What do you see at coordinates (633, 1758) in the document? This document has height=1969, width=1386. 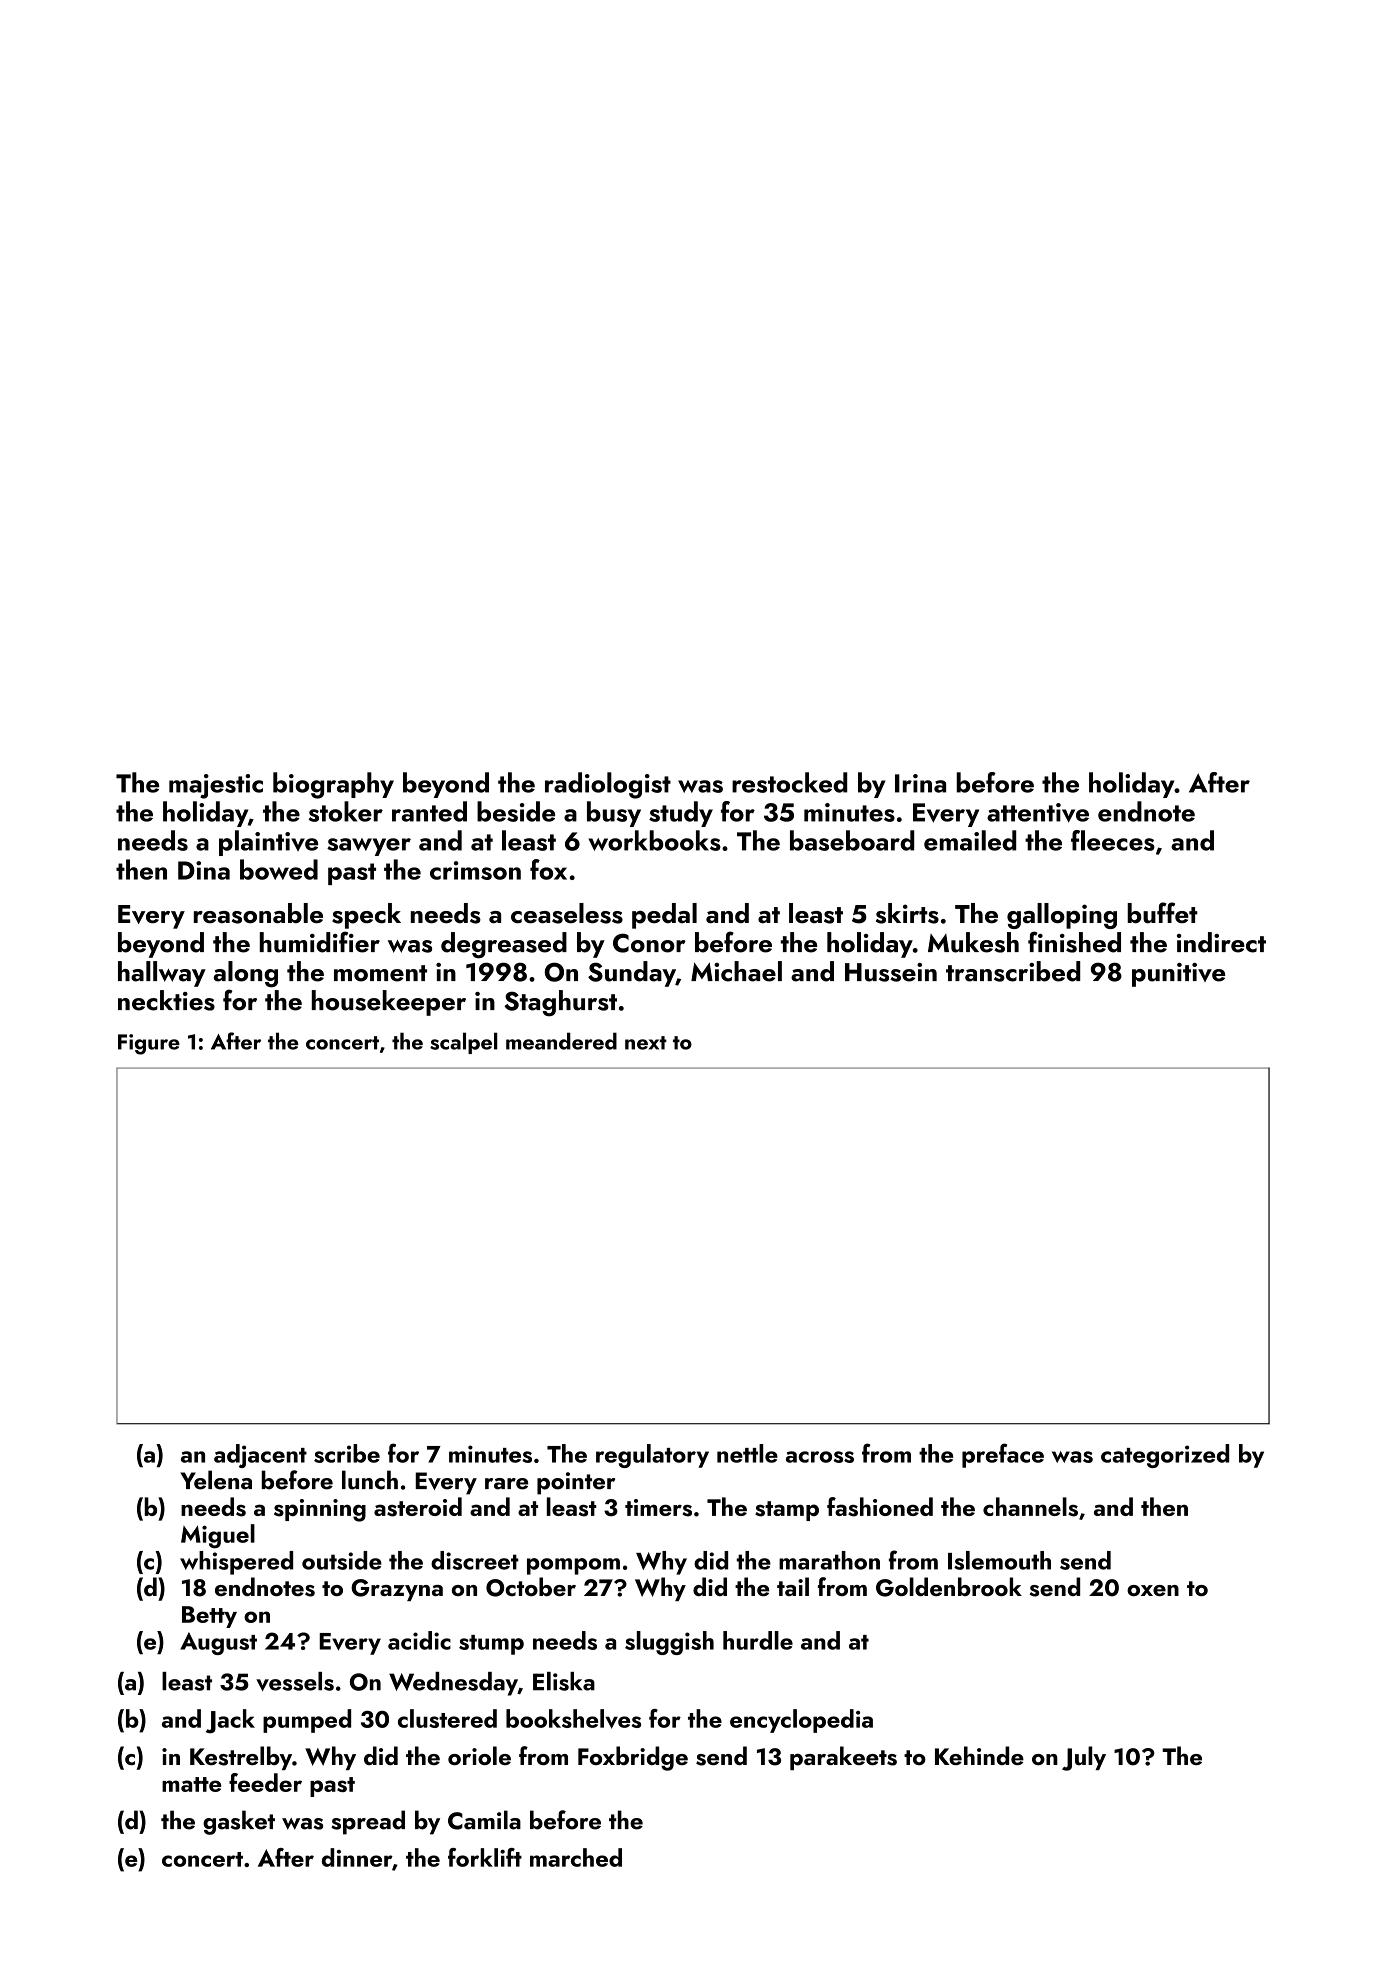 I see `Foxbridge` at bounding box center [633, 1758].
